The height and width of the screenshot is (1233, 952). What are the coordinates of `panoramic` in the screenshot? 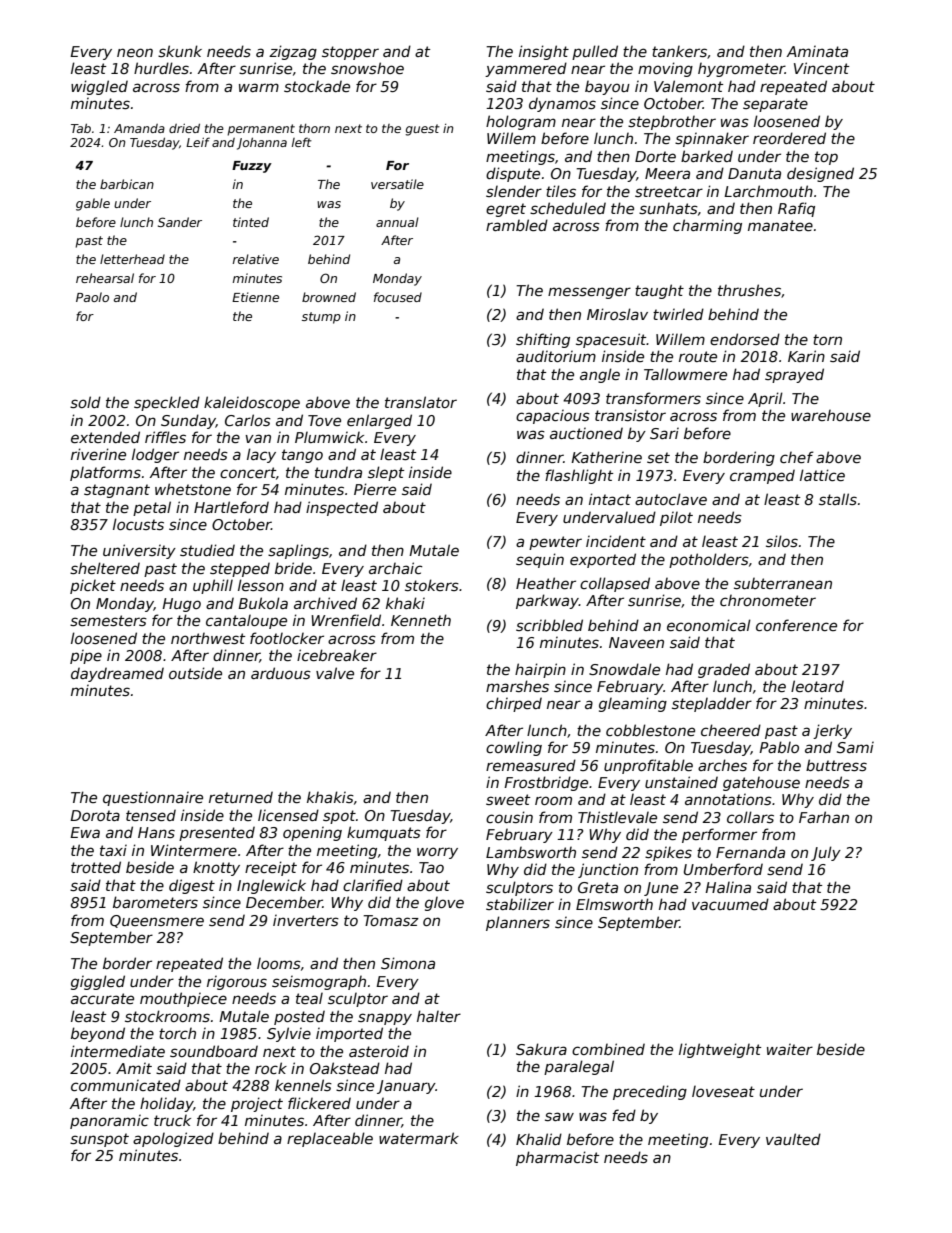 It's located at (109, 1122).
